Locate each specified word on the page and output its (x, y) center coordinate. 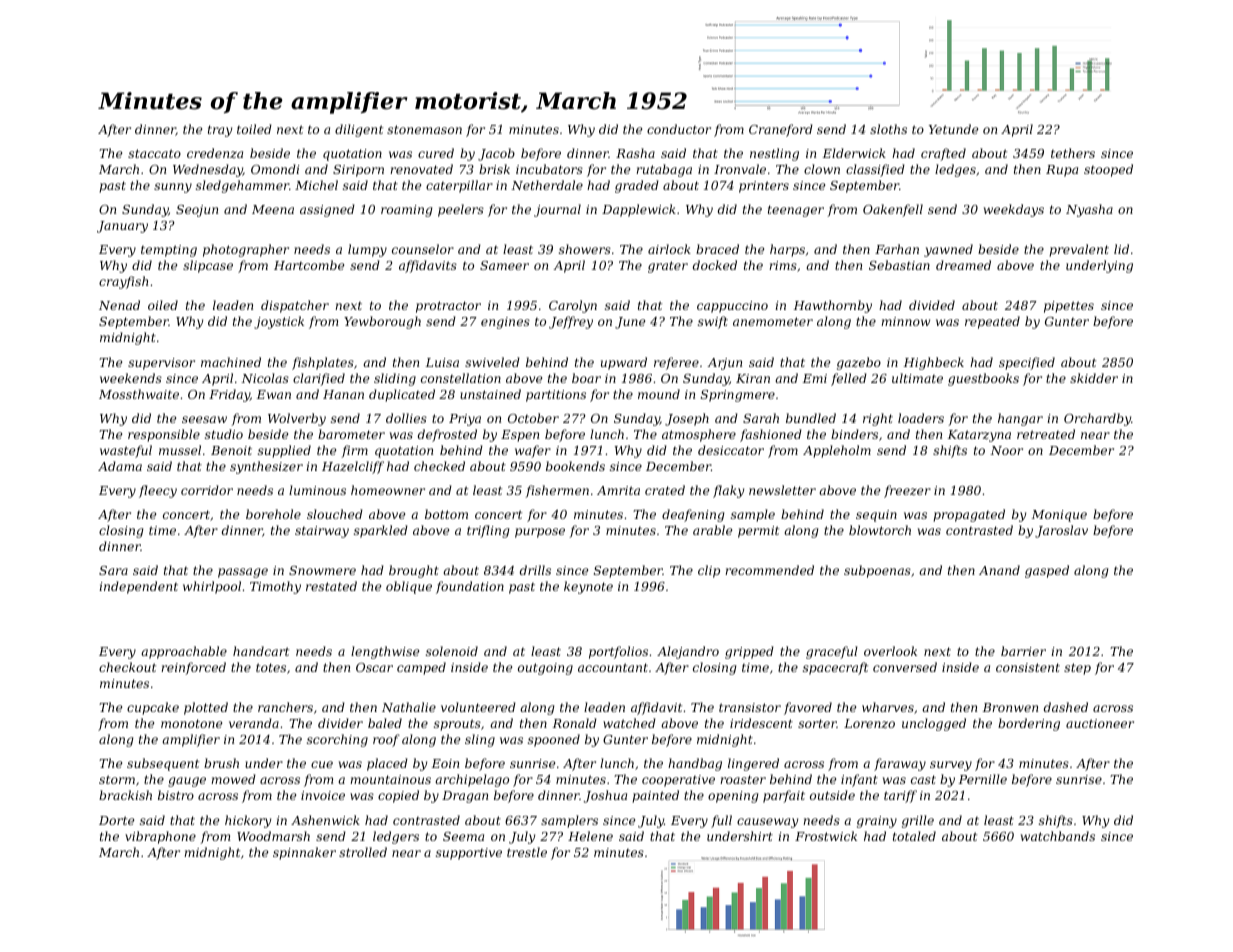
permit (758, 532)
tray (220, 131)
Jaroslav (1061, 531)
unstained (490, 394)
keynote (588, 587)
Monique (1059, 516)
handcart (261, 651)
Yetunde (953, 129)
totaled (914, 836)
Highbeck (934, 363)
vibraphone (160, 837)
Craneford (781, 130)
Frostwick (826, 836)
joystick (279, 322)
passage (243, 573)
